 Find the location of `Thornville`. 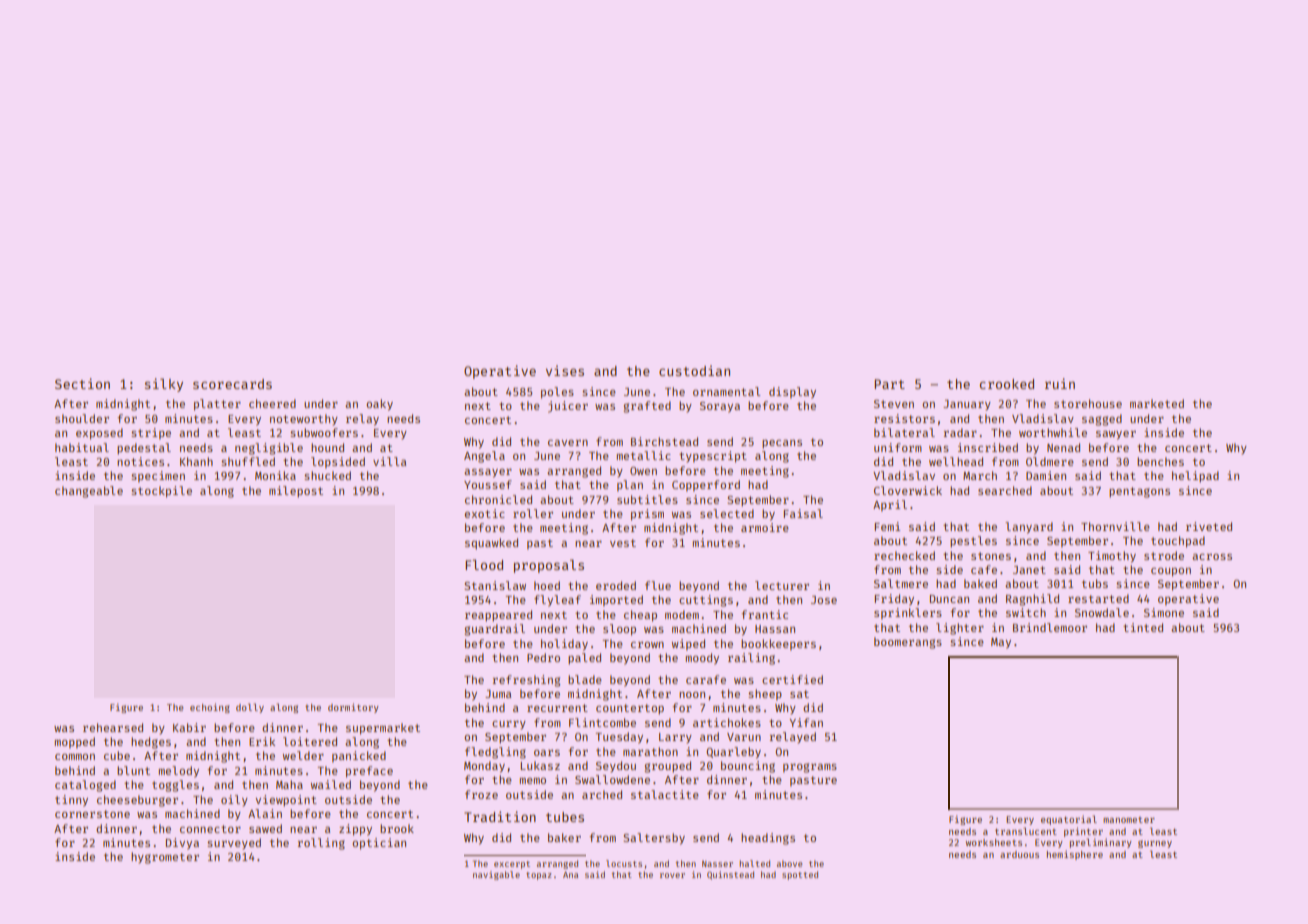

Thornville is located at coordinates (1115, 526).
